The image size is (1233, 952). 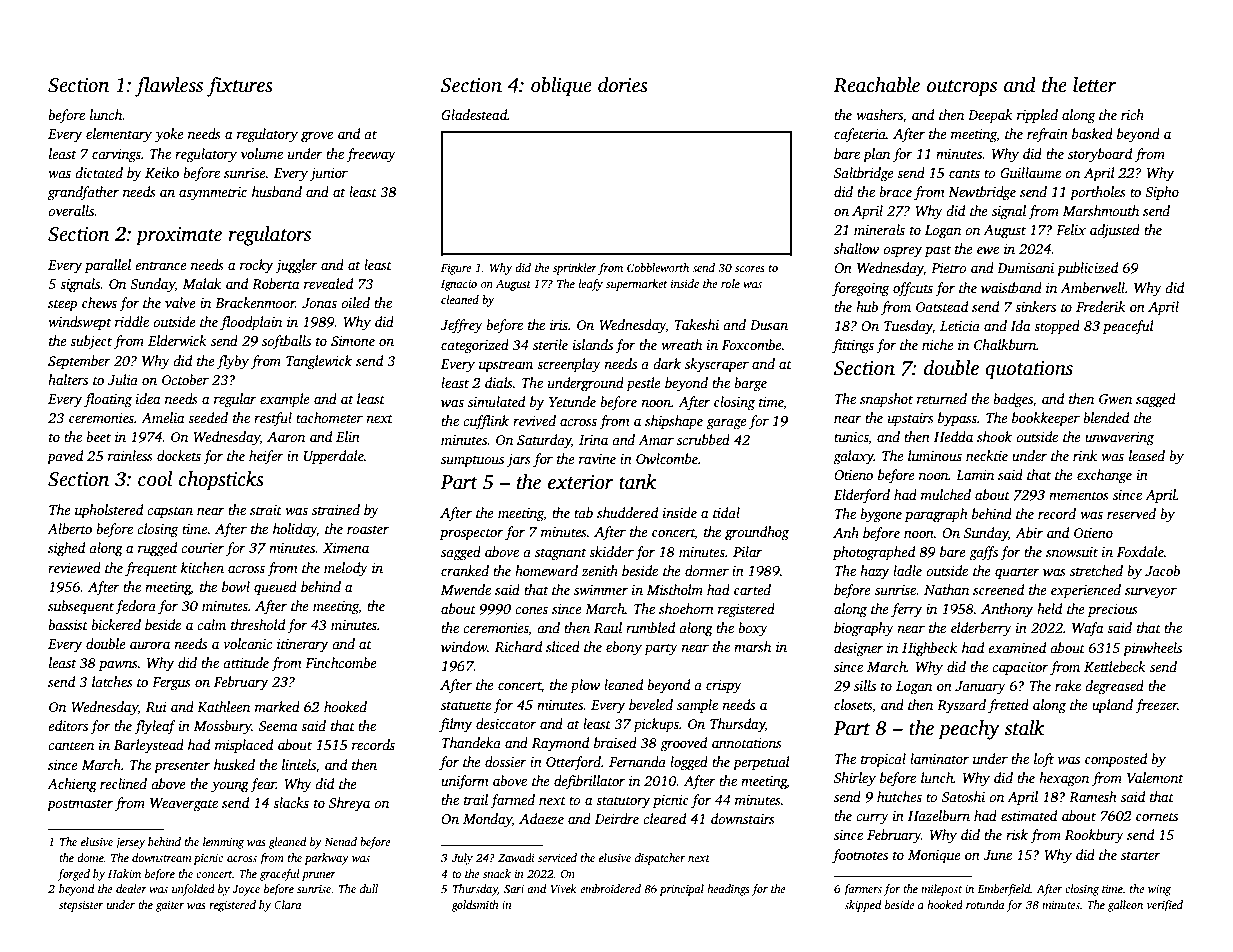 What do you see at coordinates (862, 906) in the screenshot?
I see `skipped` at bounding box center [862, 906].
